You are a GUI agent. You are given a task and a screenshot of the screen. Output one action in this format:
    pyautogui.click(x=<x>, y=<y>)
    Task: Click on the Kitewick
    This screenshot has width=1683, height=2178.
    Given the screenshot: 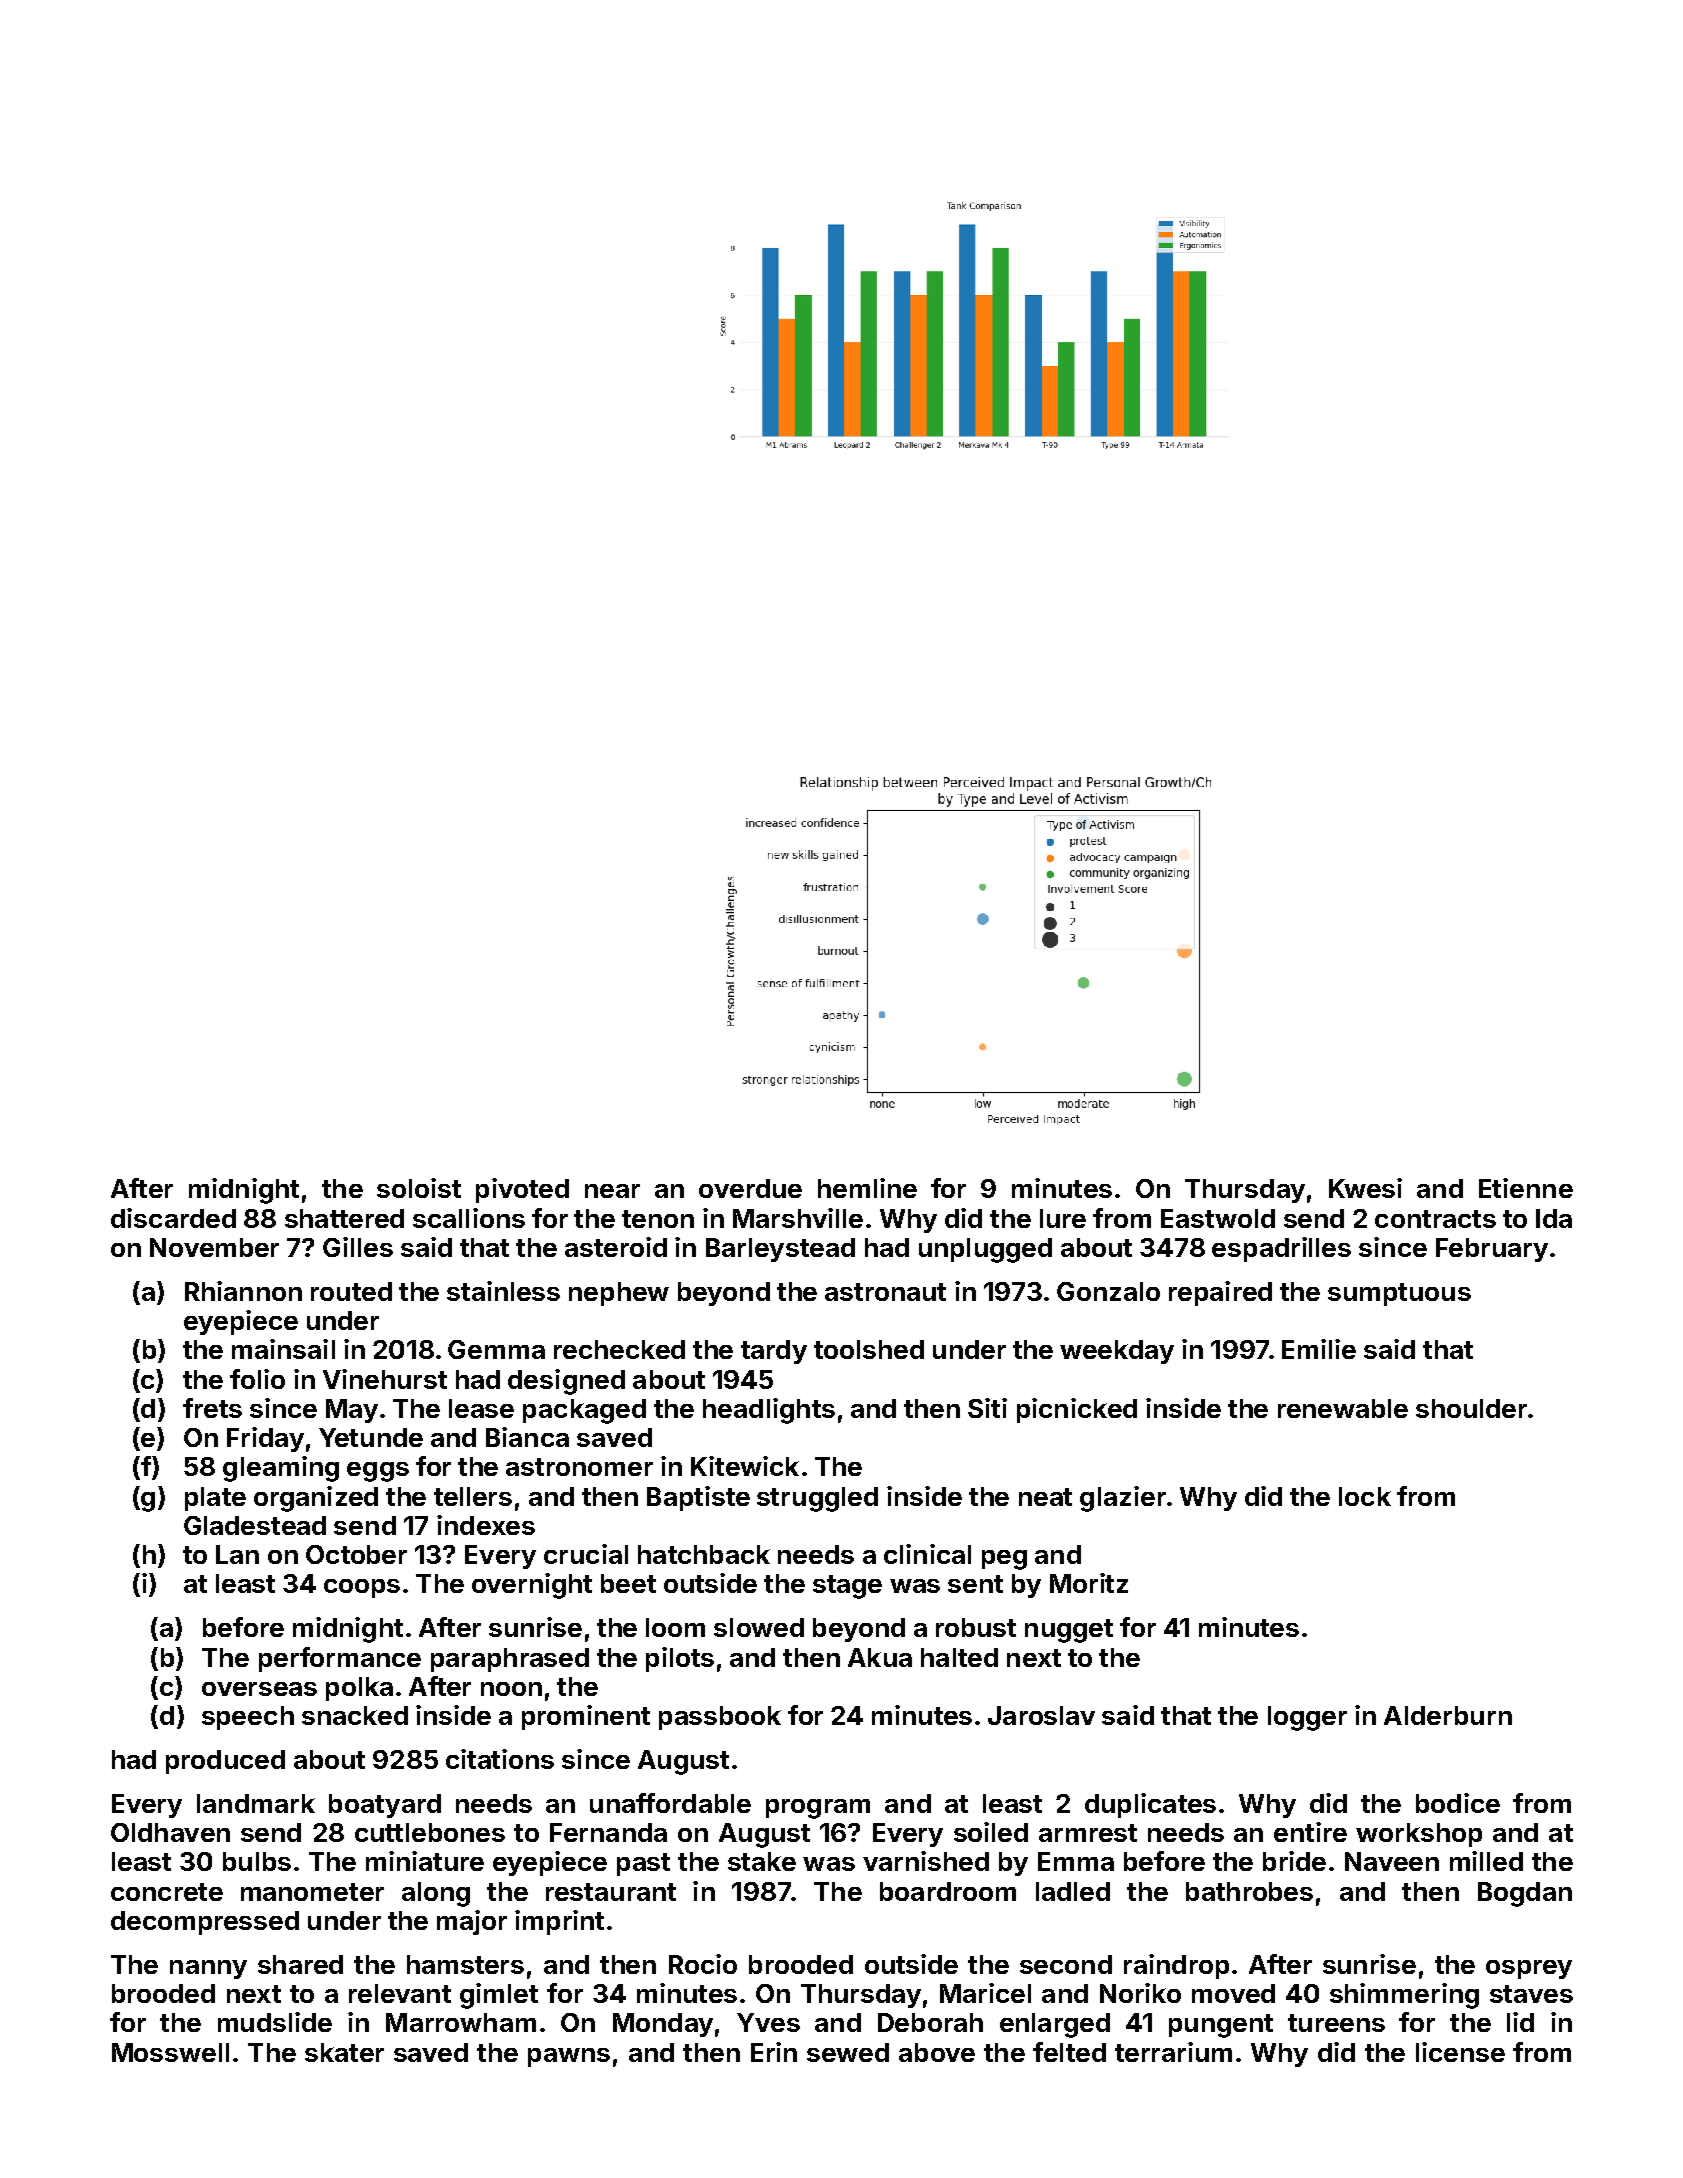 What is the action you would take?
    pyautogui.click(x=745, y=1466)
